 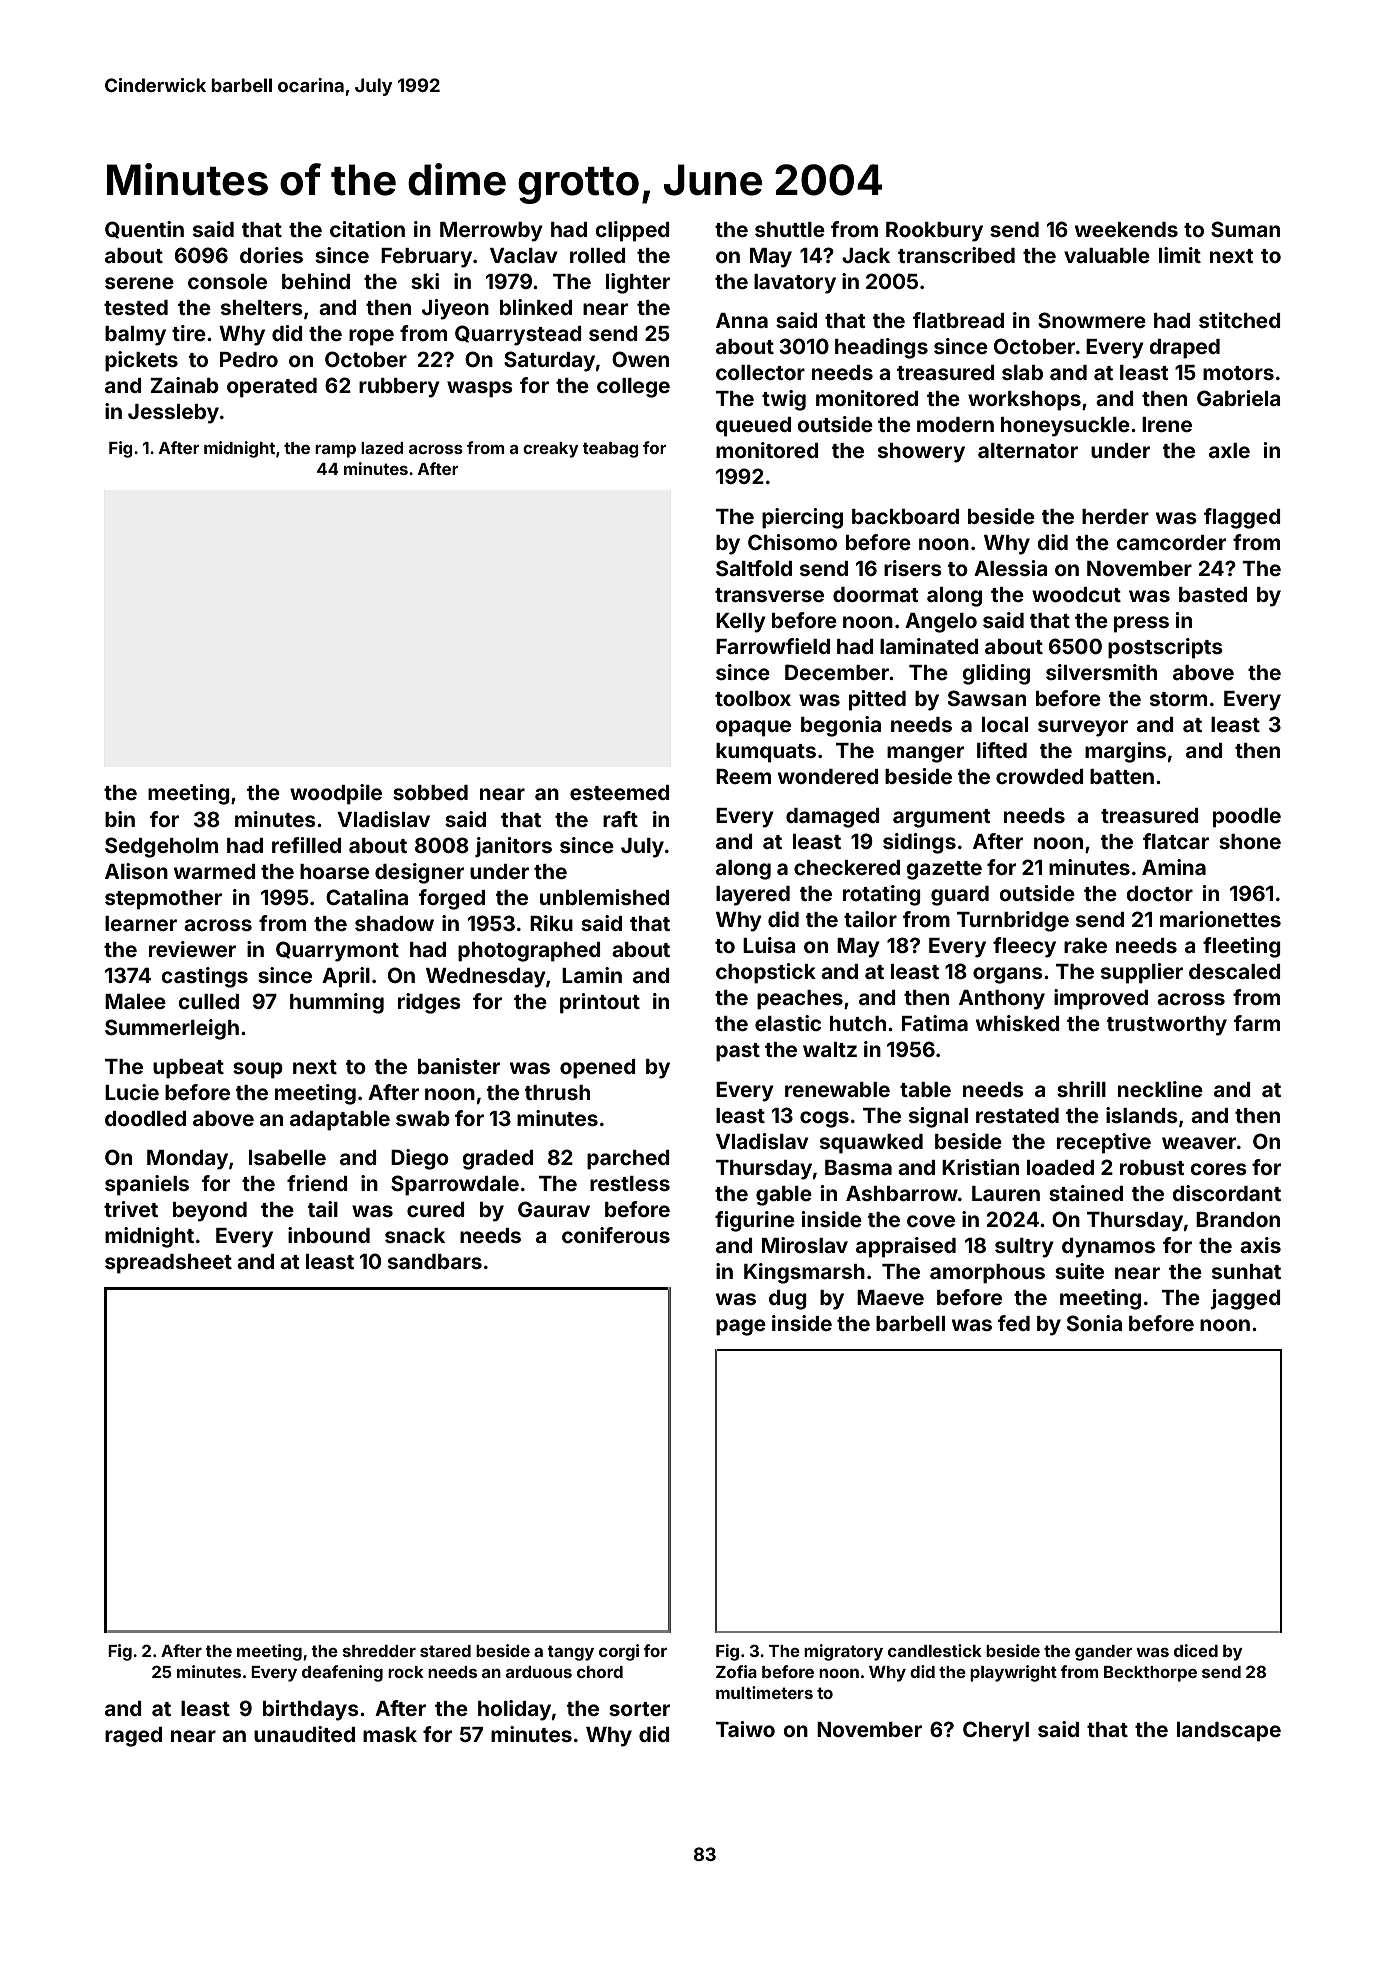 I want to click on local, so click(x=1005, y=724).
